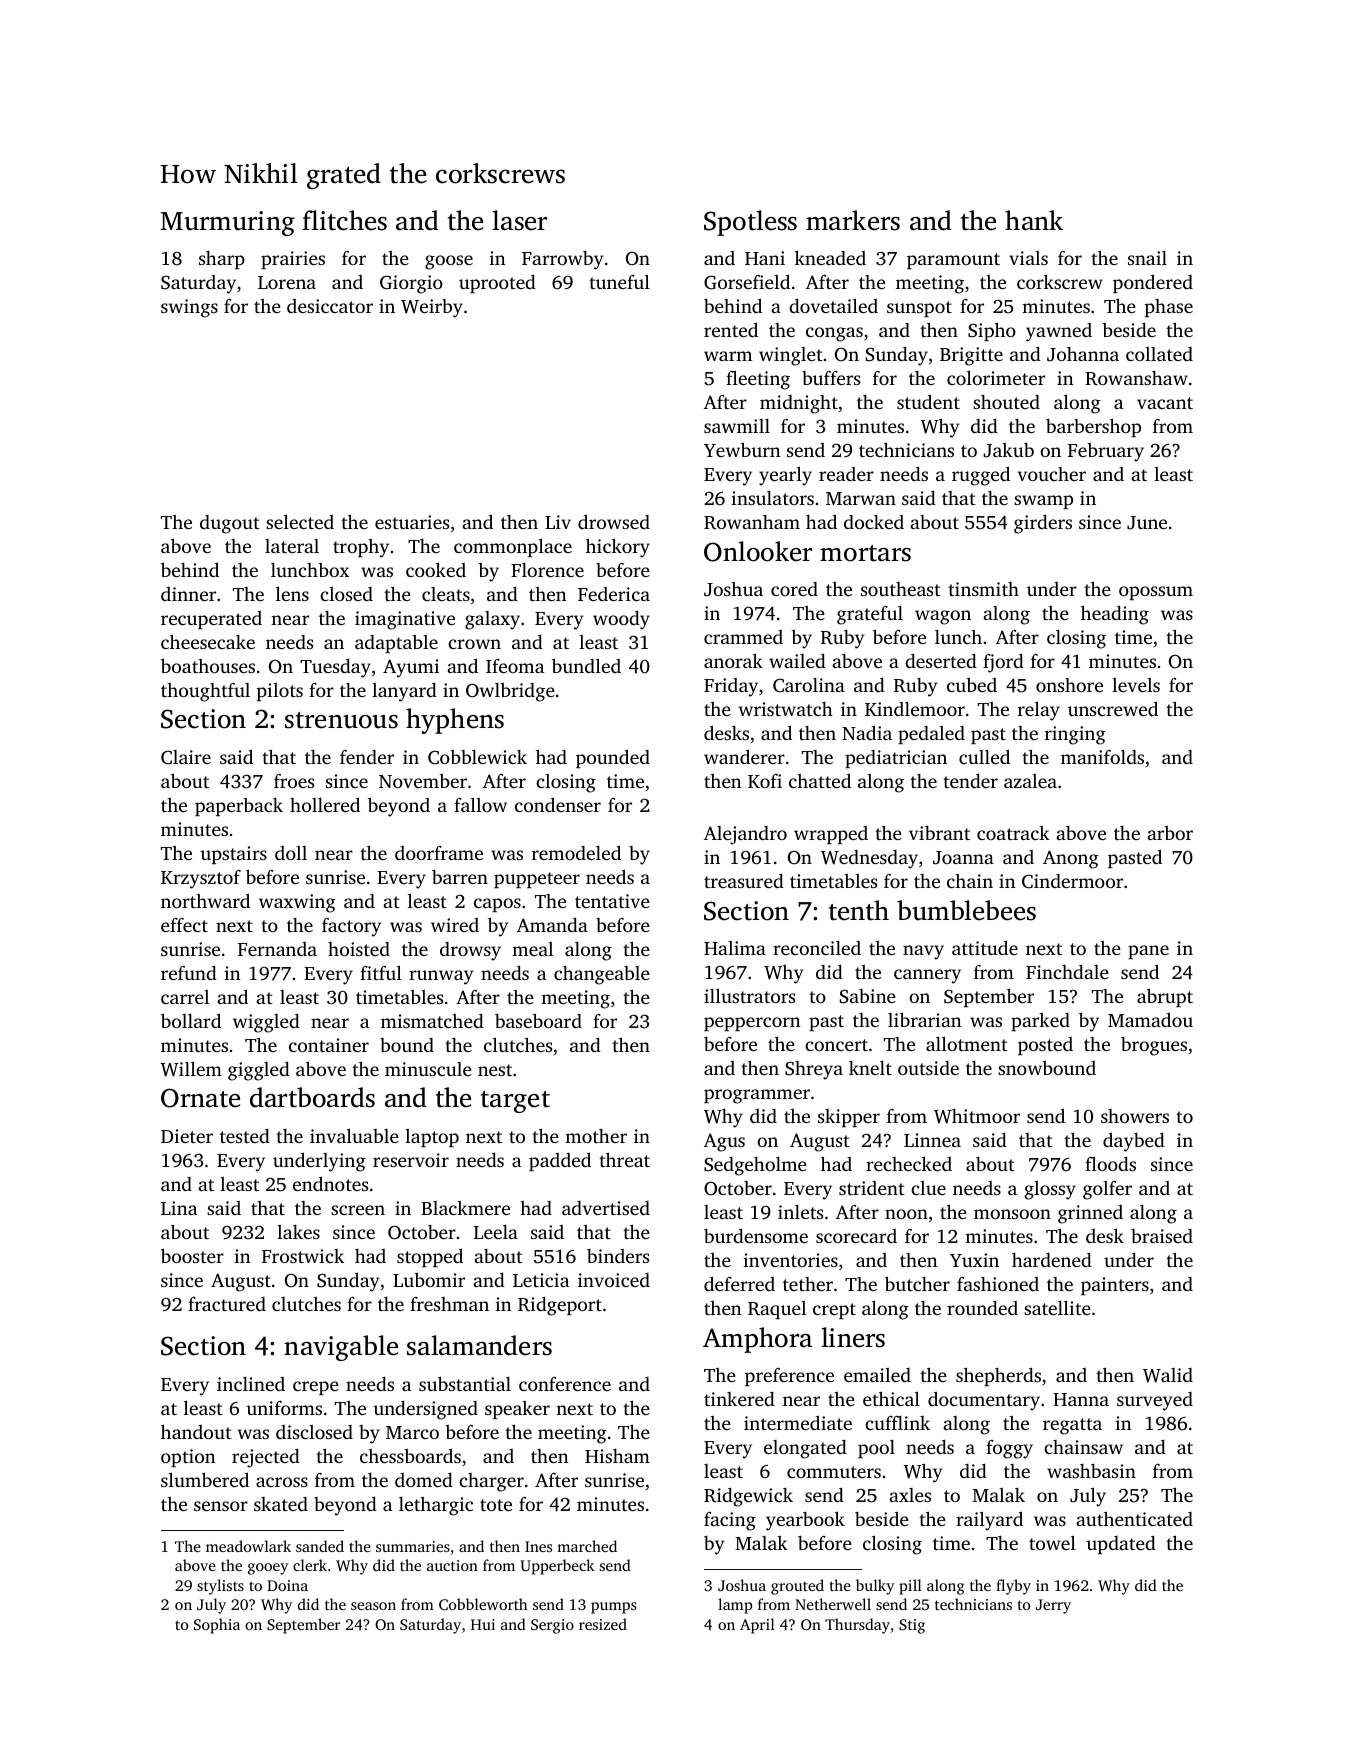 The width and height of the document is (1354, 1752). Describe the element at coordinates (325, 805) in the document. I see `hollered` at that location.
